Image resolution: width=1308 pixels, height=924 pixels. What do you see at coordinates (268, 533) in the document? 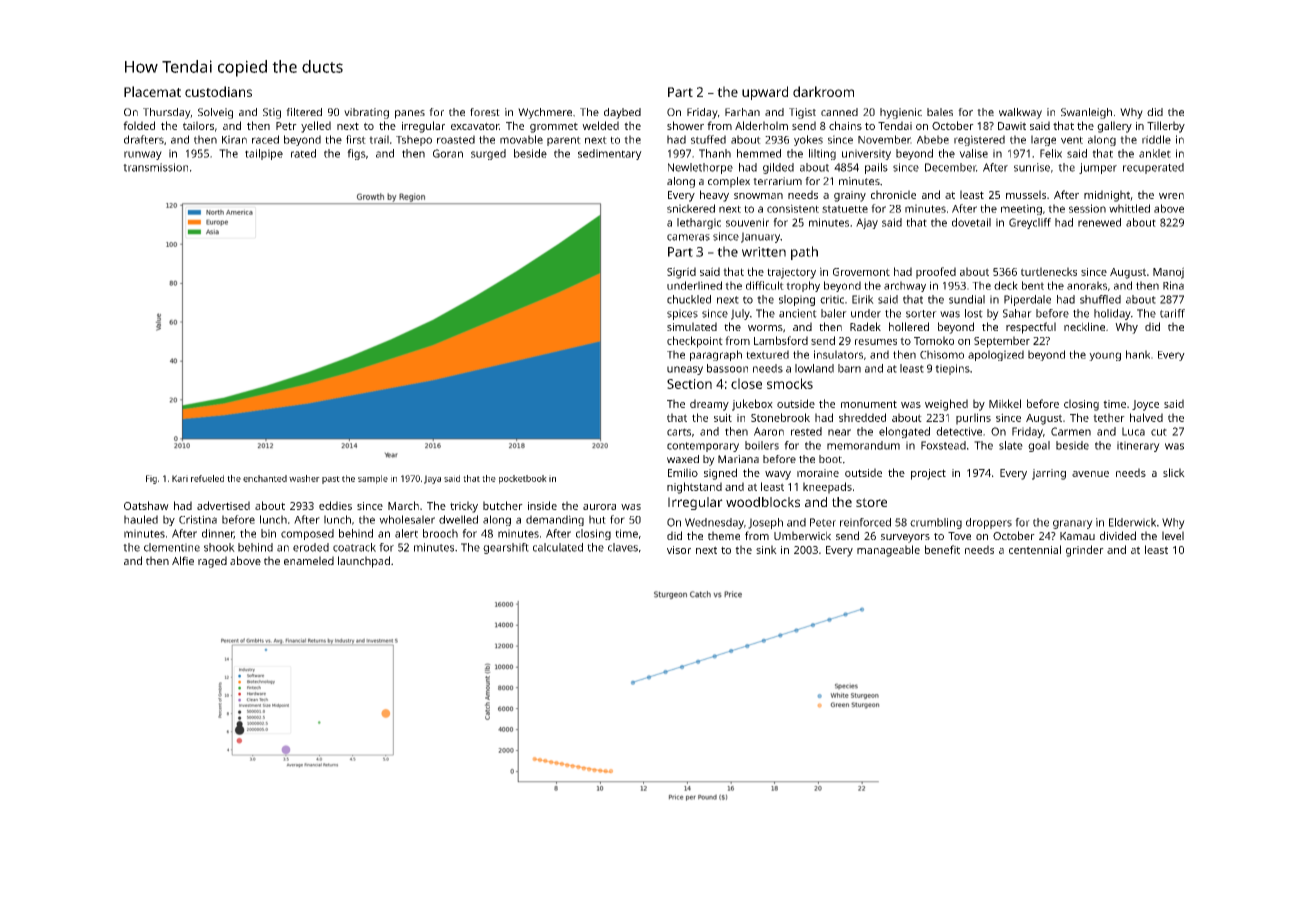
I see `bin` at bounding box center [268, 533].
